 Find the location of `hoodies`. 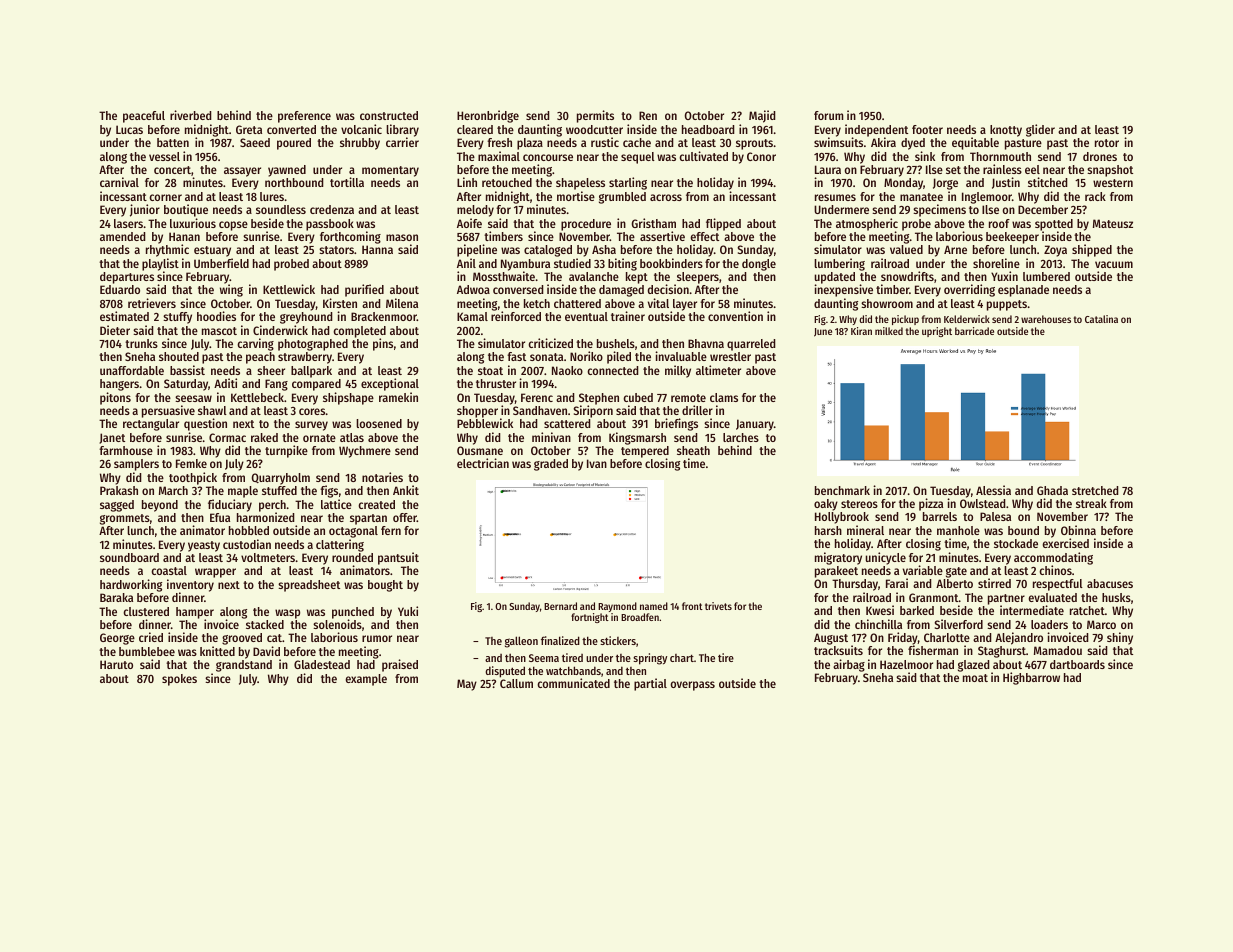

hoodies is located at coordinates (216, 316).
